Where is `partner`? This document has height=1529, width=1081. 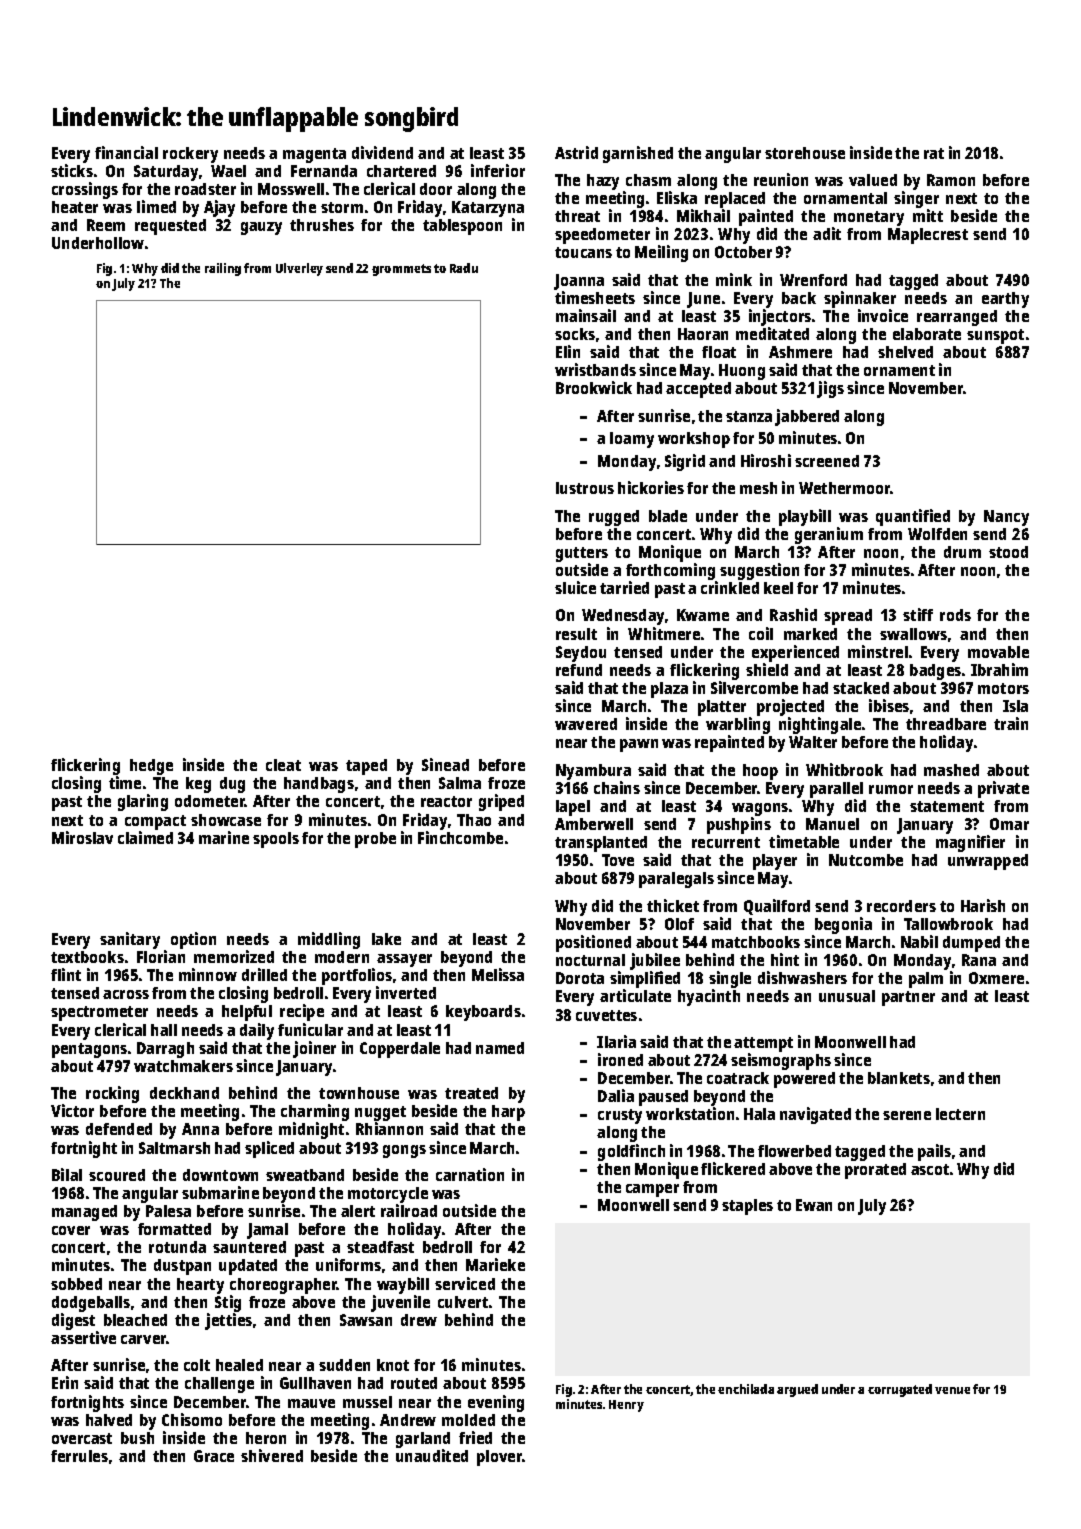
partner is located at coordinates (908, 998).
